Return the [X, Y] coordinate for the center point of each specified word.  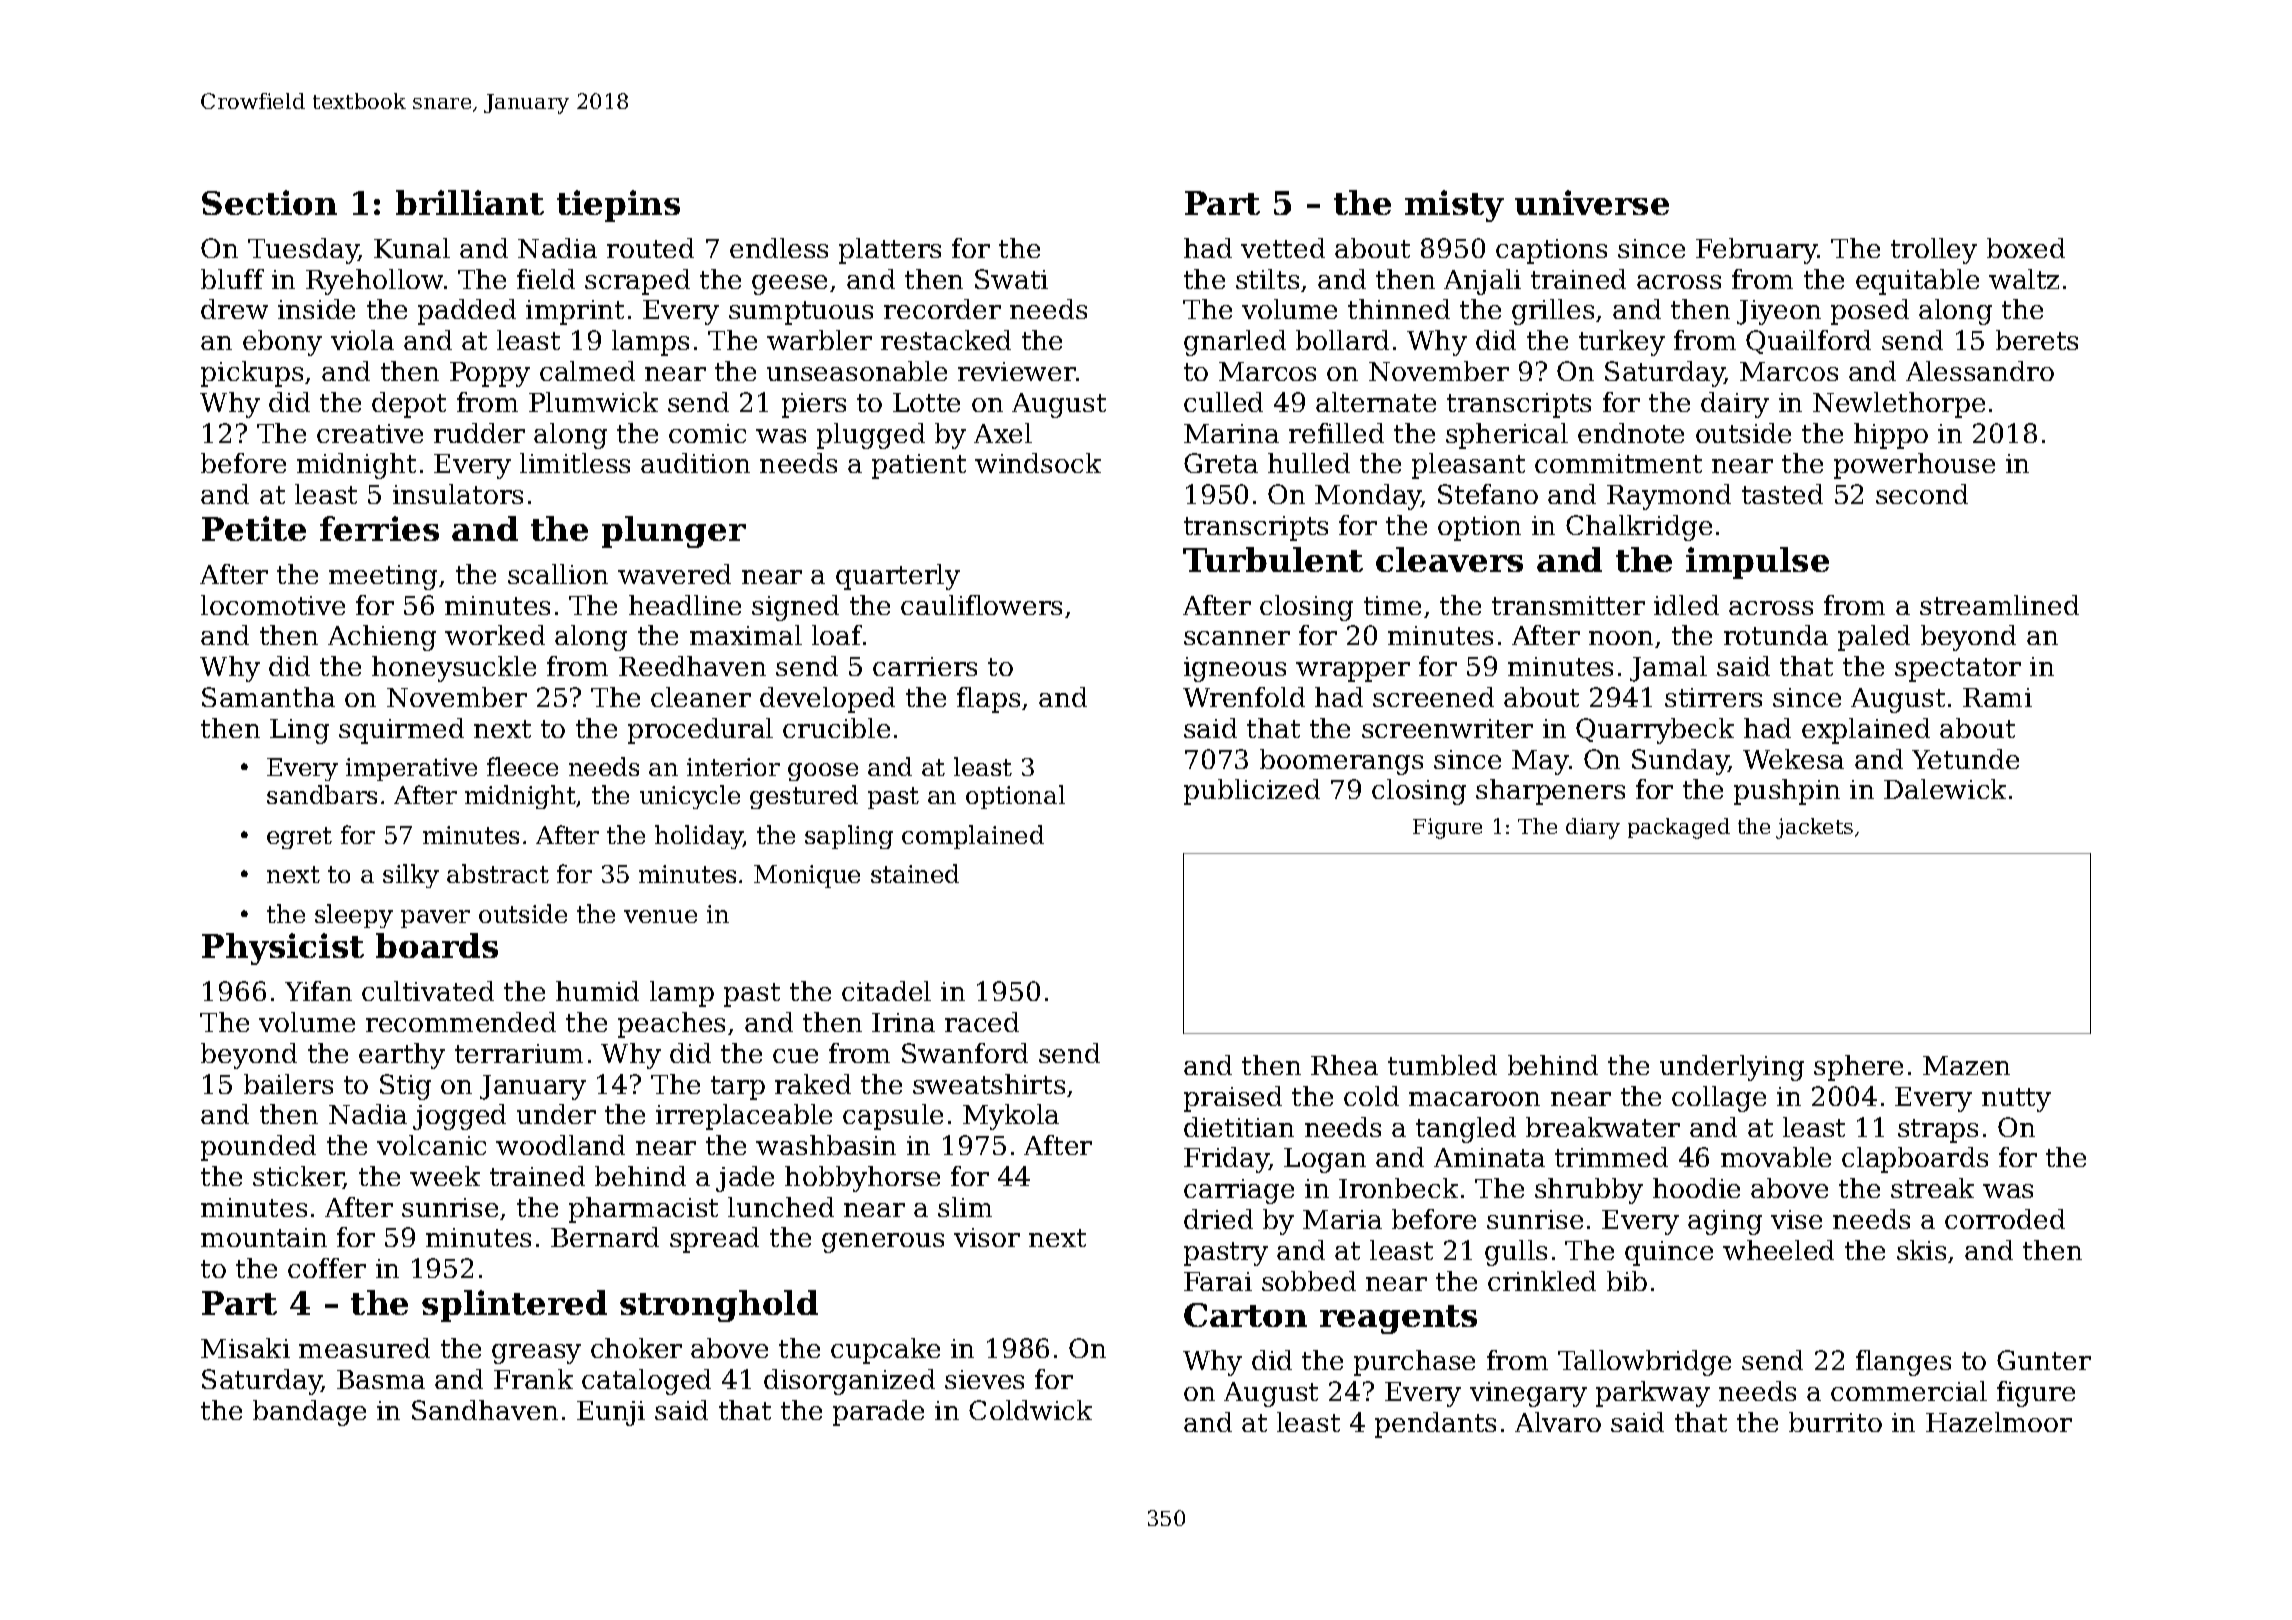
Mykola [1011, 1117]
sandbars [322, 794]
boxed [2026, 248]
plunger [674, 532]
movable [1776, 1157]
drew [234, 309]
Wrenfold [1244, 697]
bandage [309, 1413]
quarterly [898, 577]
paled [1874, 638]
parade [878, 1413]
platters [890, 251]
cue [795, 1056]
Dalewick [1945, 789]
